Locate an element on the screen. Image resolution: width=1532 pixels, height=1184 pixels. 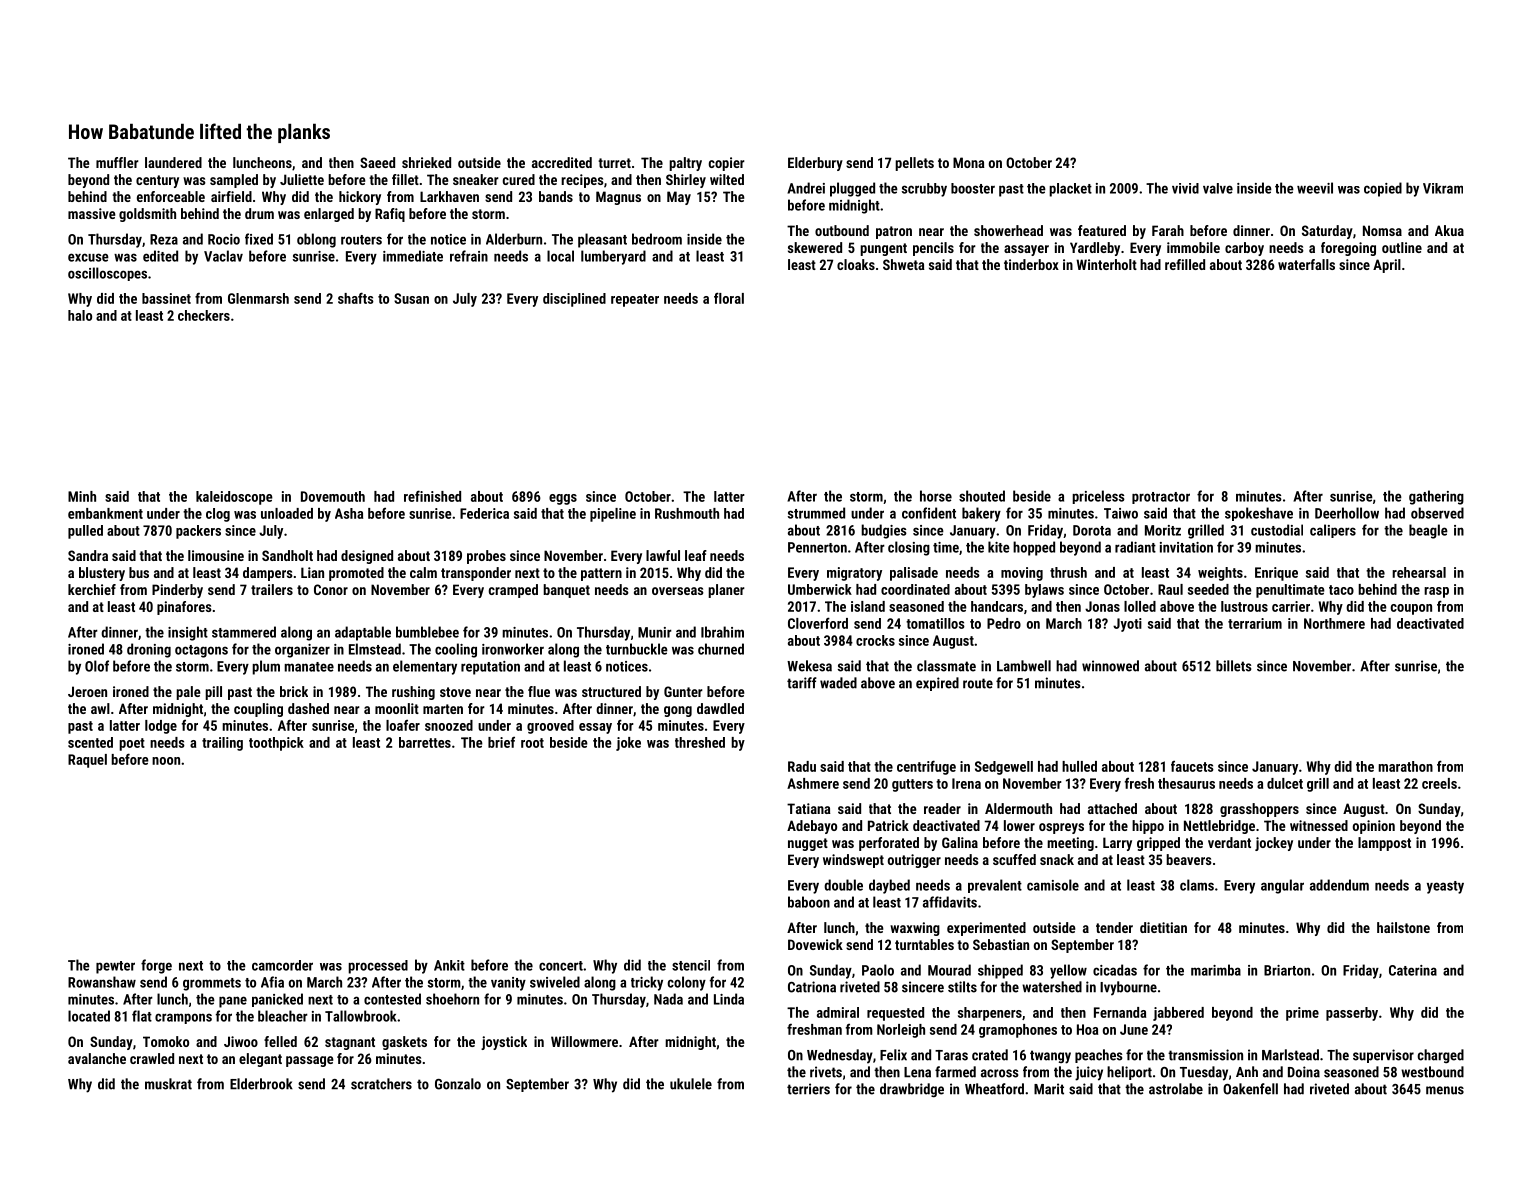
leaf is located at coordinates (696, 555).
